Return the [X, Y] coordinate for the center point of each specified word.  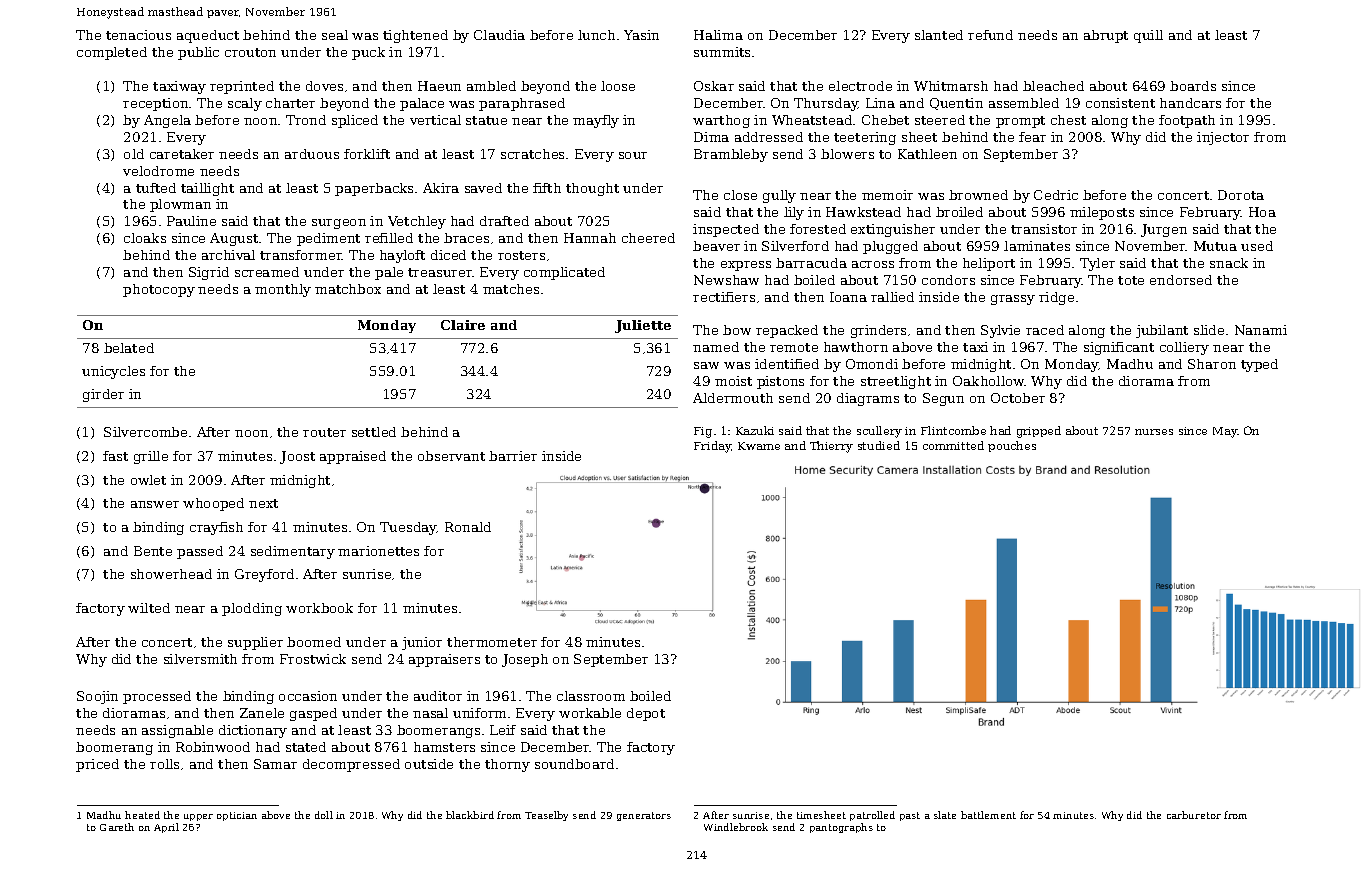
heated [142, 815]
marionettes [378, 551]
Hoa [1262, 212]
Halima [718, 35]
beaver [716, 246]
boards [1193, 86]
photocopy [159, 290]
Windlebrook [736, 827]
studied [879, 445]
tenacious [138, 35]
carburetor [1194, 815]
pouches [1012, 446]
